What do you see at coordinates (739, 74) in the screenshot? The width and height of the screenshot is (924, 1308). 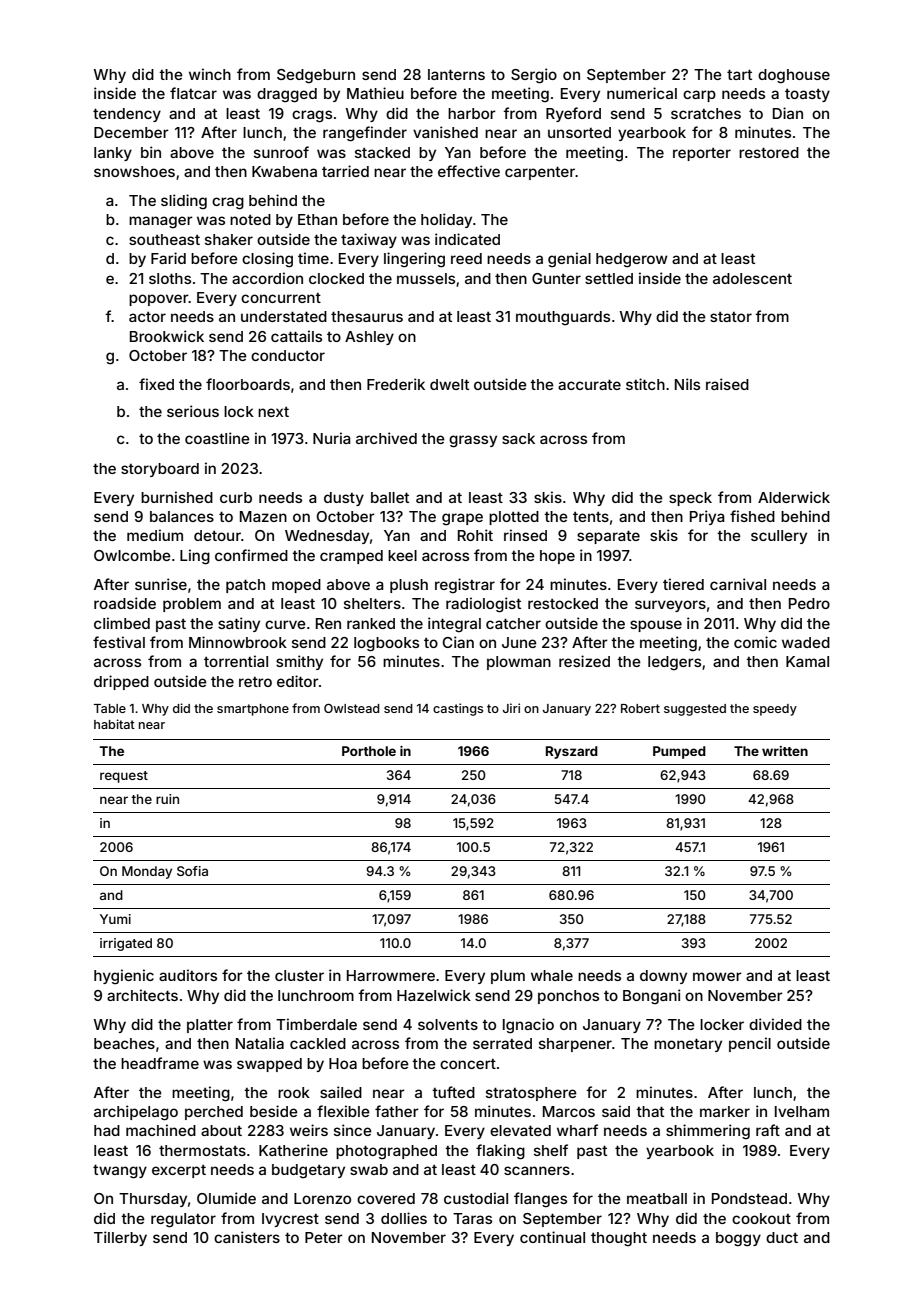 I see `tart` at bounding box center [739, 74].
